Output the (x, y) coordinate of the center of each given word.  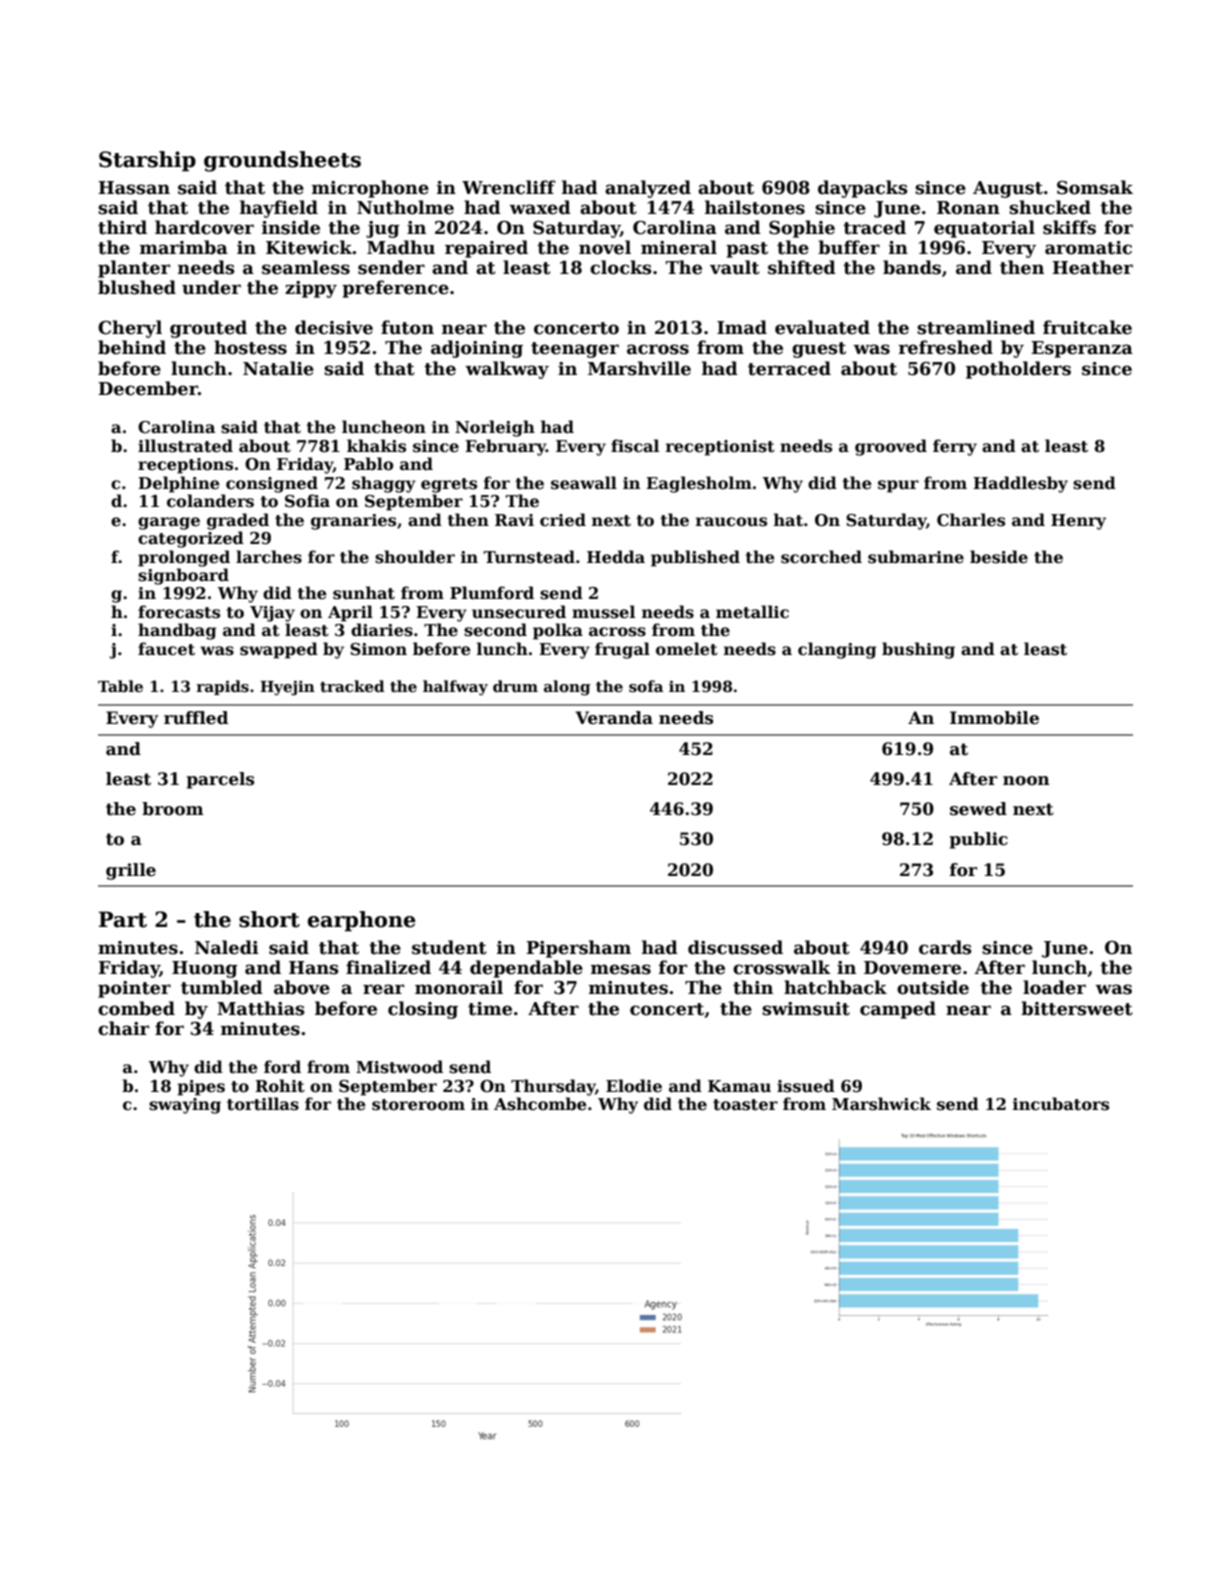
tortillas (263, 1104)
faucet (166, 649)
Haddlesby (1020, 484)
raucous (731, 522)
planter (134, 269)
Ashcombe (540, 1104)
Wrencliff (509, 187)
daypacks (863, 189)
